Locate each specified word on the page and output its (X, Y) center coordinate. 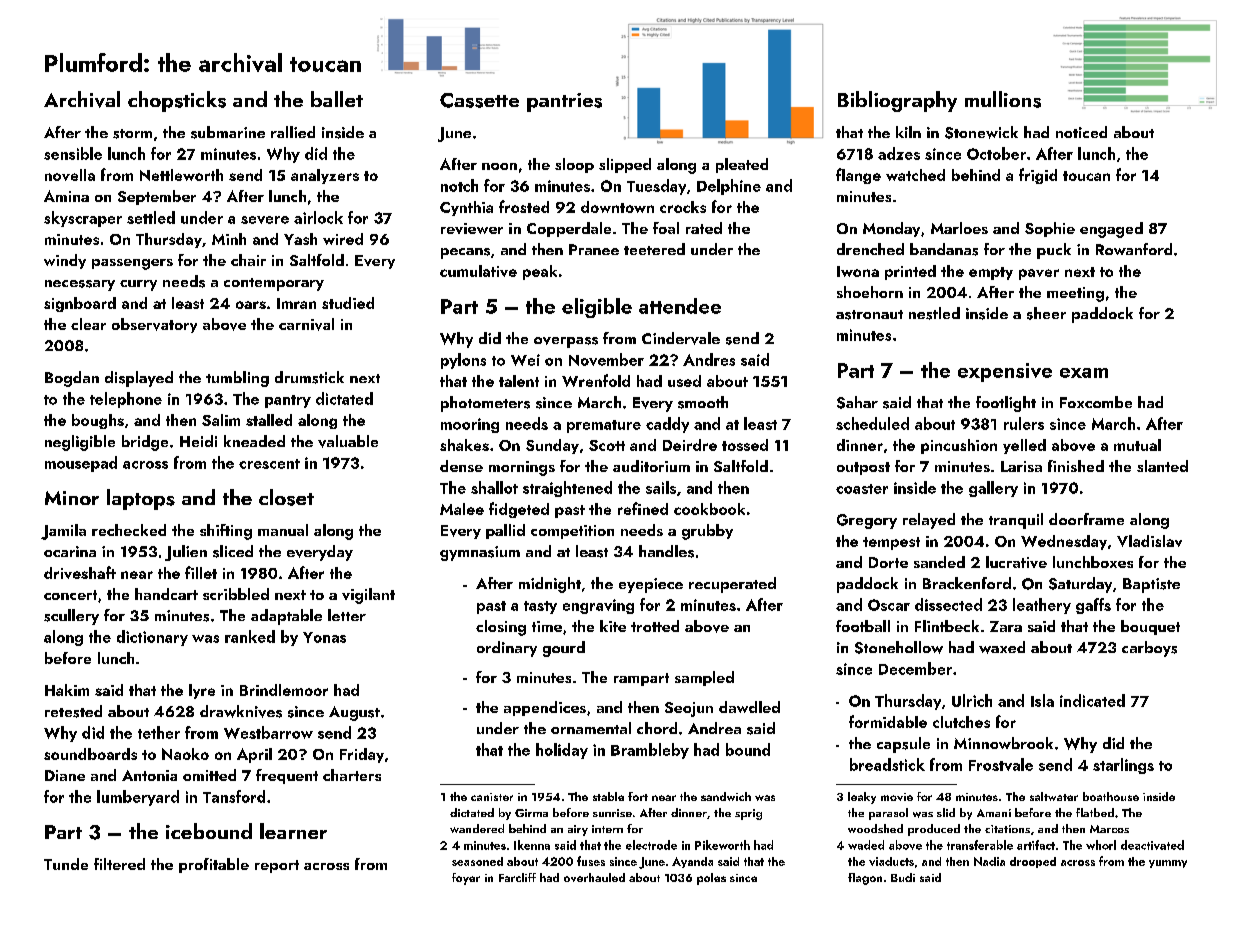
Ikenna (532, 845)
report (277, 866)
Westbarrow (268, 732)
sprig (748, 814)
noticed (1081, 132)
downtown (617, 207)
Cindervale (681, 338)
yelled (1024, 446)
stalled (269, 420)
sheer (1046, 313)
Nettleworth (181, 175)
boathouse (1111, 796)
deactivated (1152, 845)
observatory (154, 325)
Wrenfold (596, 380)
